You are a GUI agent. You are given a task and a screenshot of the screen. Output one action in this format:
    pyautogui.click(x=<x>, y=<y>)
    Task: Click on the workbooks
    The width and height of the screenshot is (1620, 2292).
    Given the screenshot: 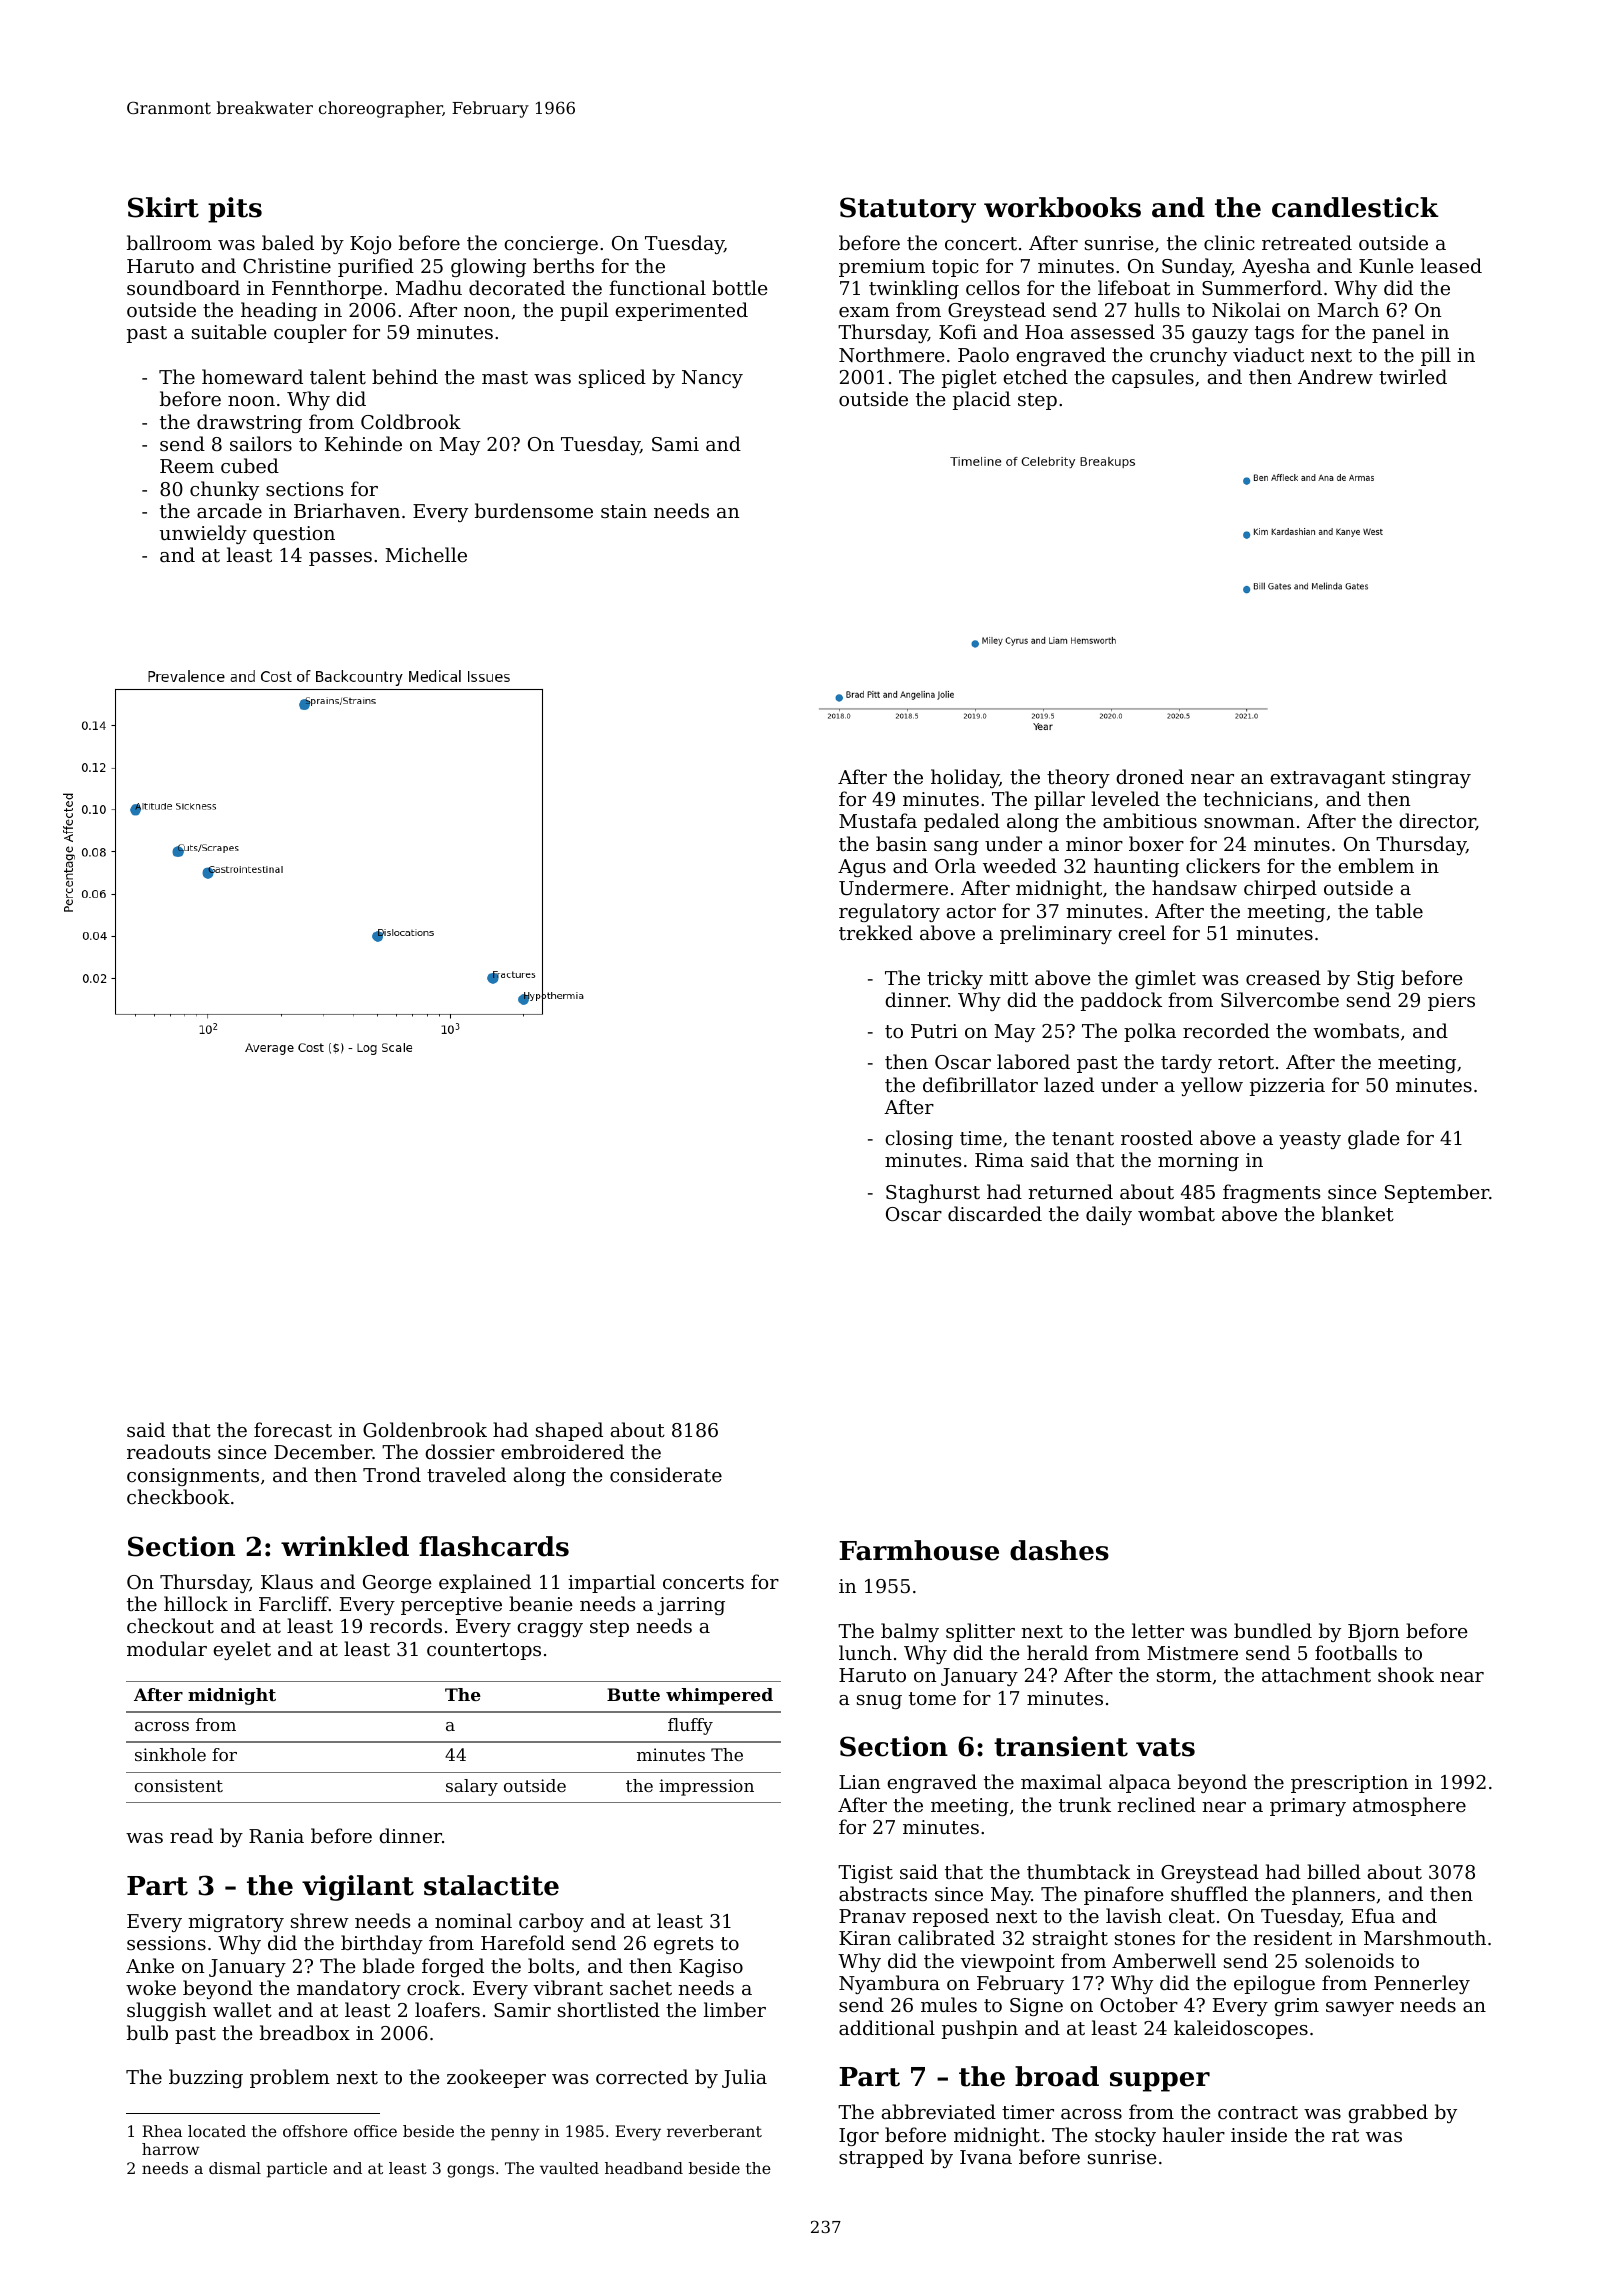 What is the action you would take?
    pyautogui.click(x=1062, y=207)
